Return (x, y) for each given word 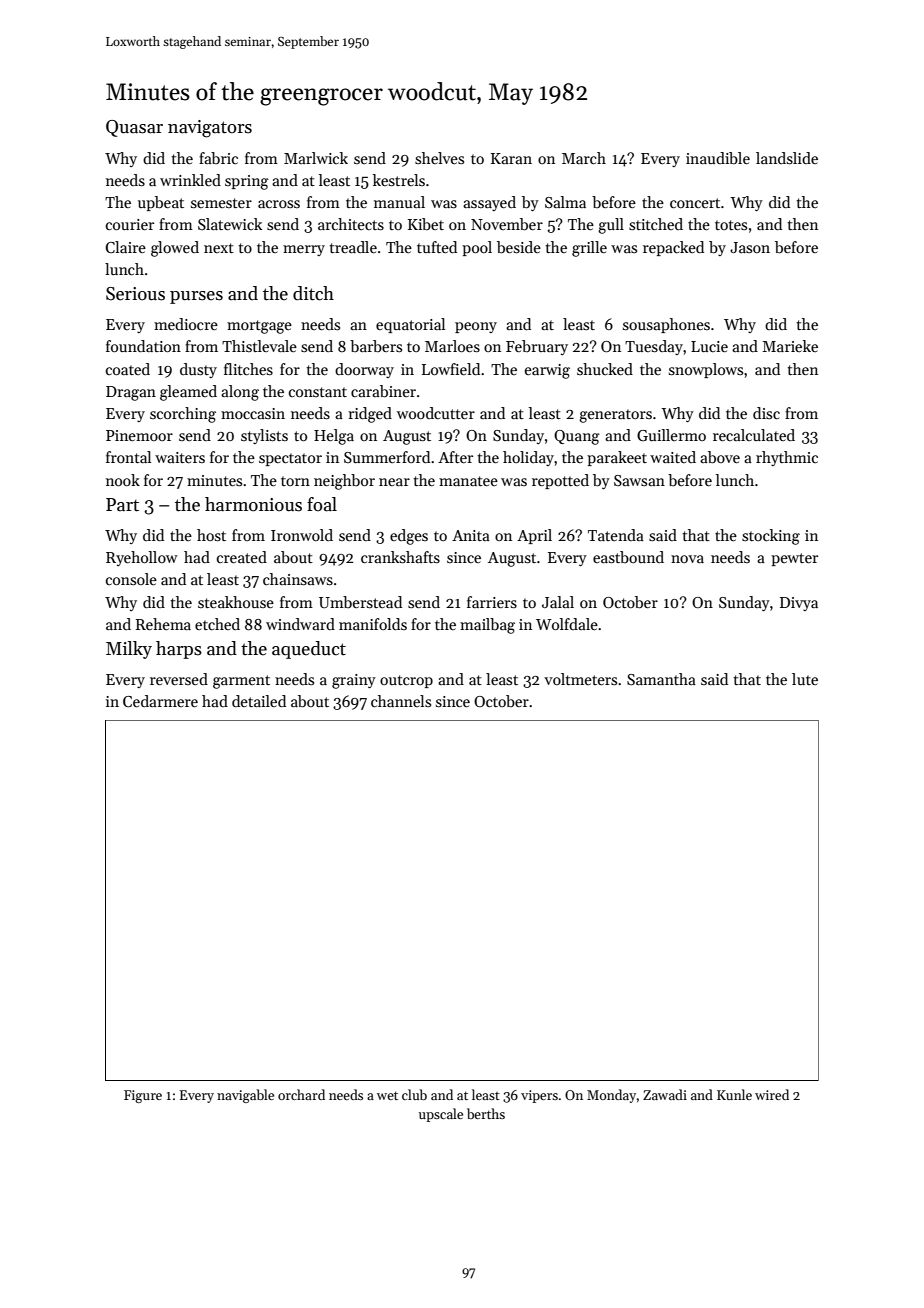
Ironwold (302, 535)
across (279, 204)
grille (589, 249)
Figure (143, 1096)
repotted (560, 481)
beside (519, 247)
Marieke (790, 346)
